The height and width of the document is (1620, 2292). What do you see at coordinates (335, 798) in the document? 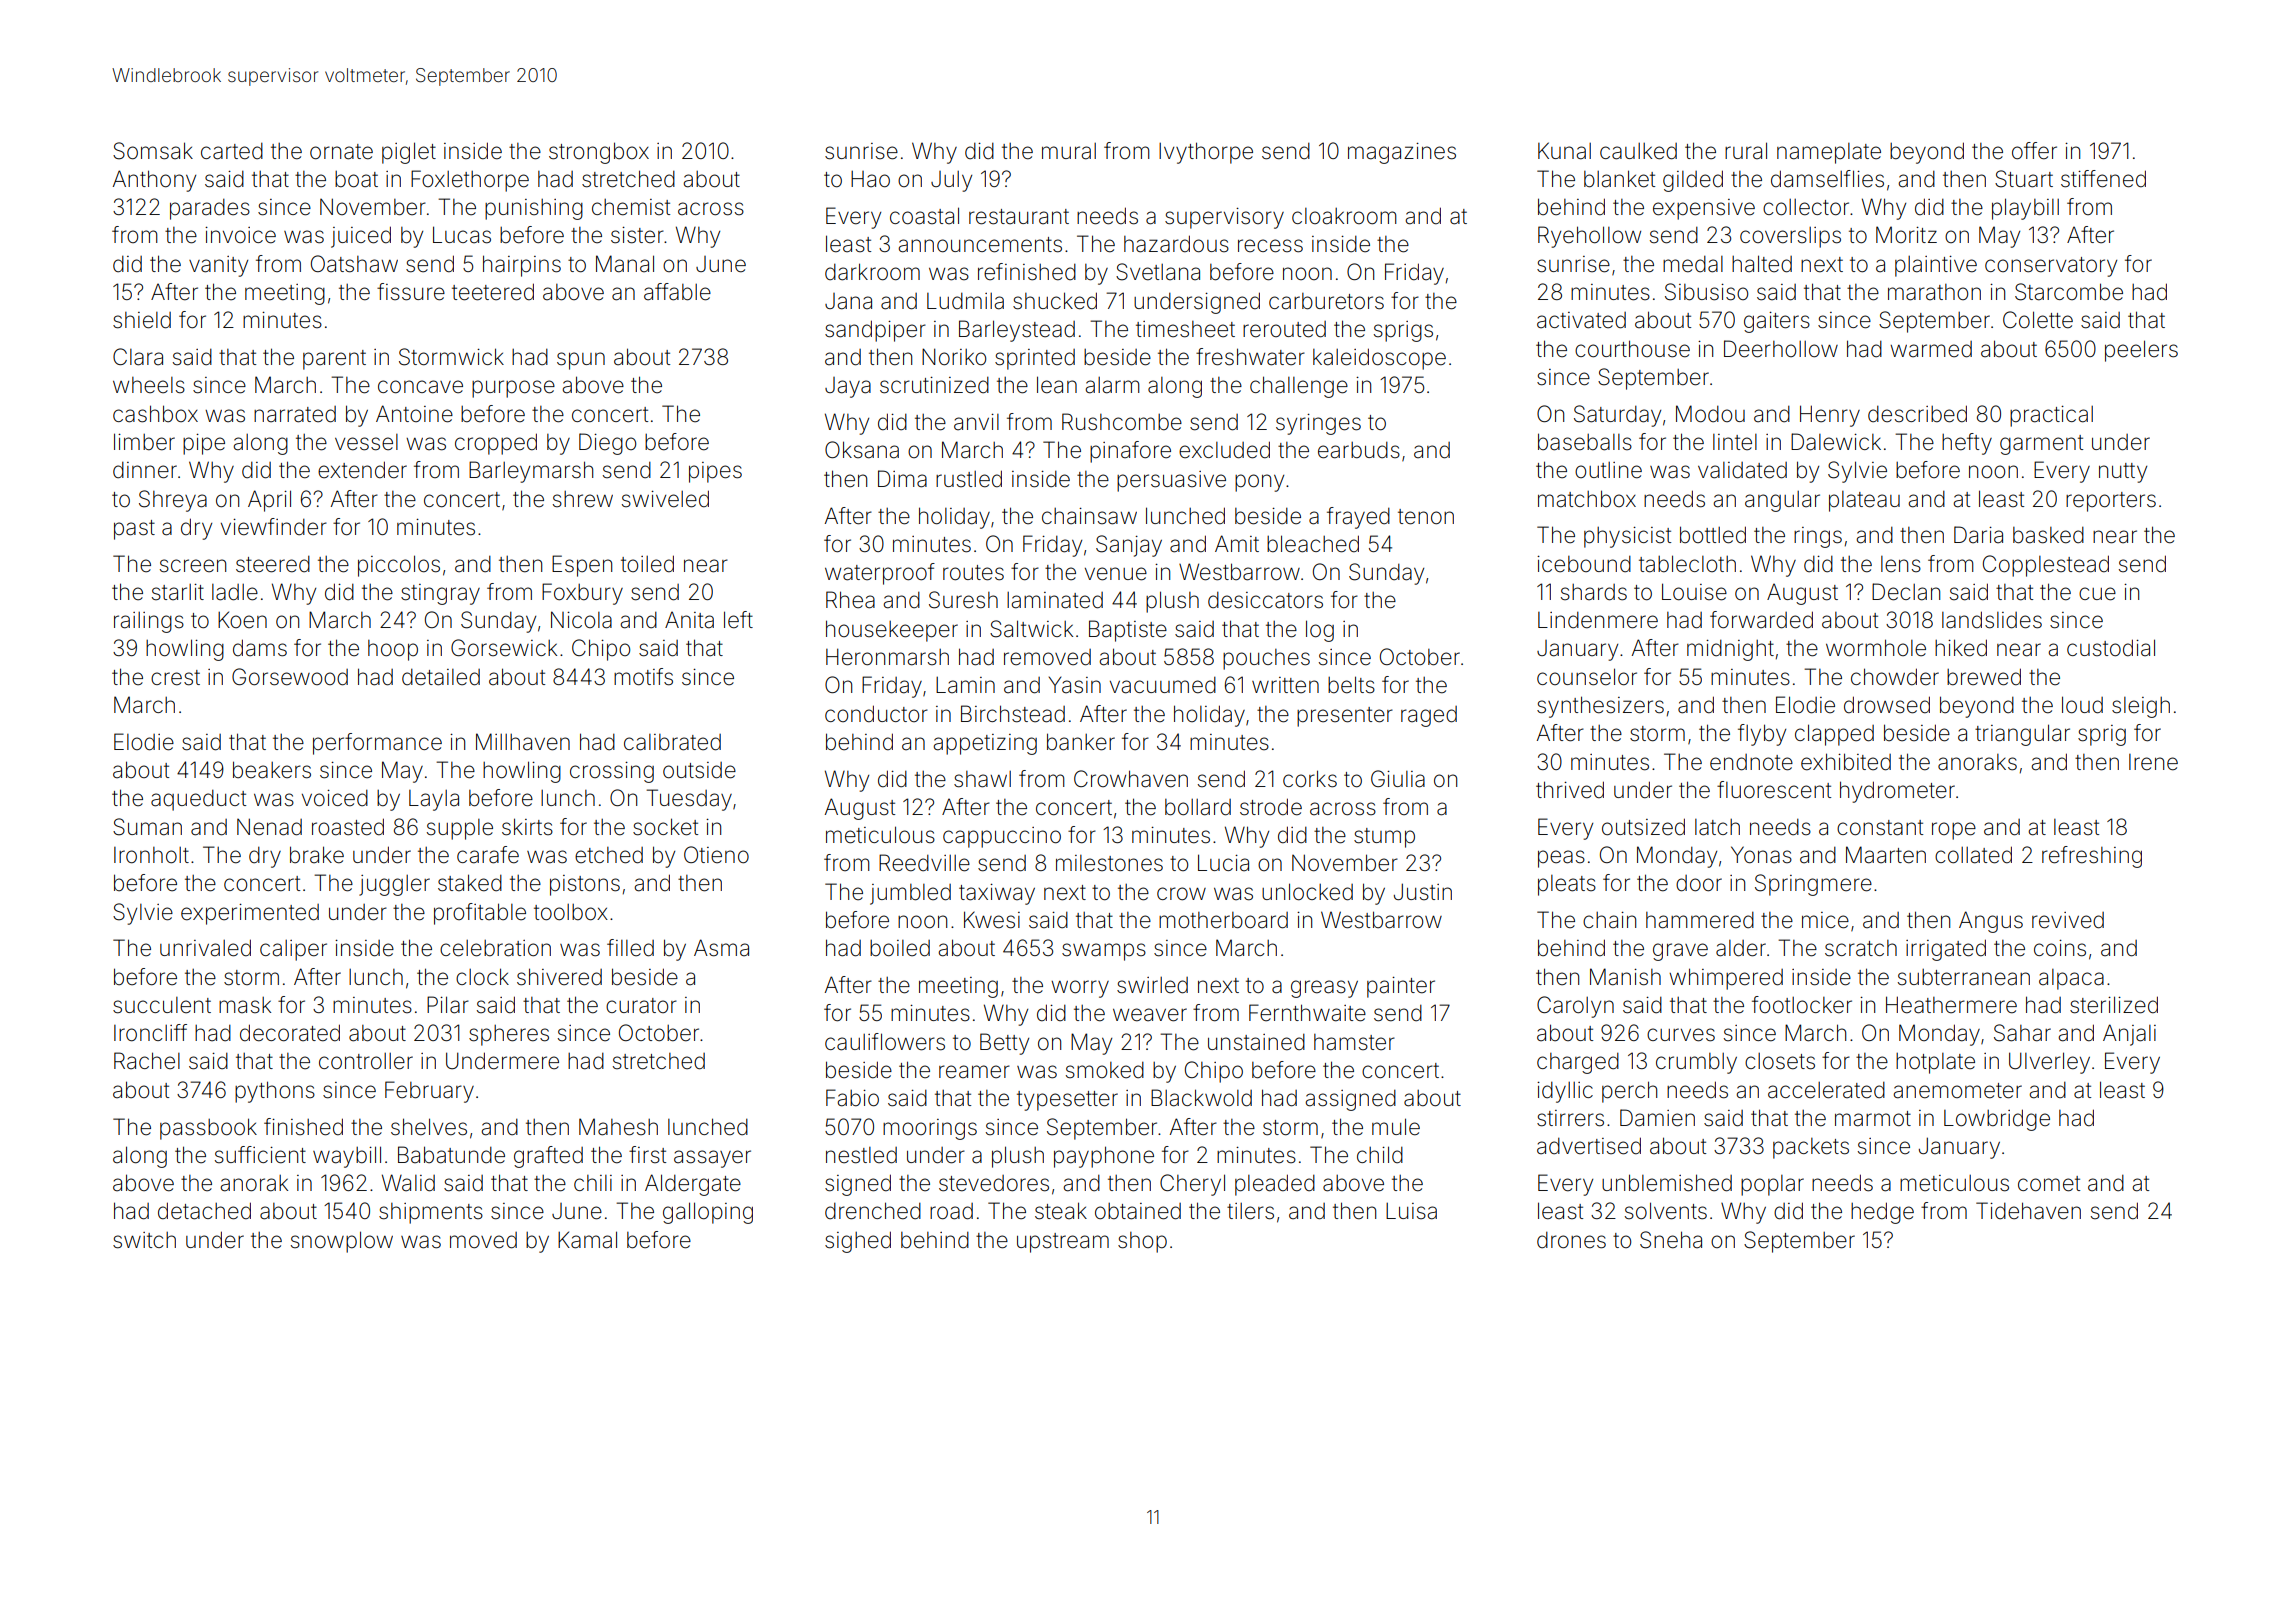
I see `voiced` at bounding box center [335, 798].
